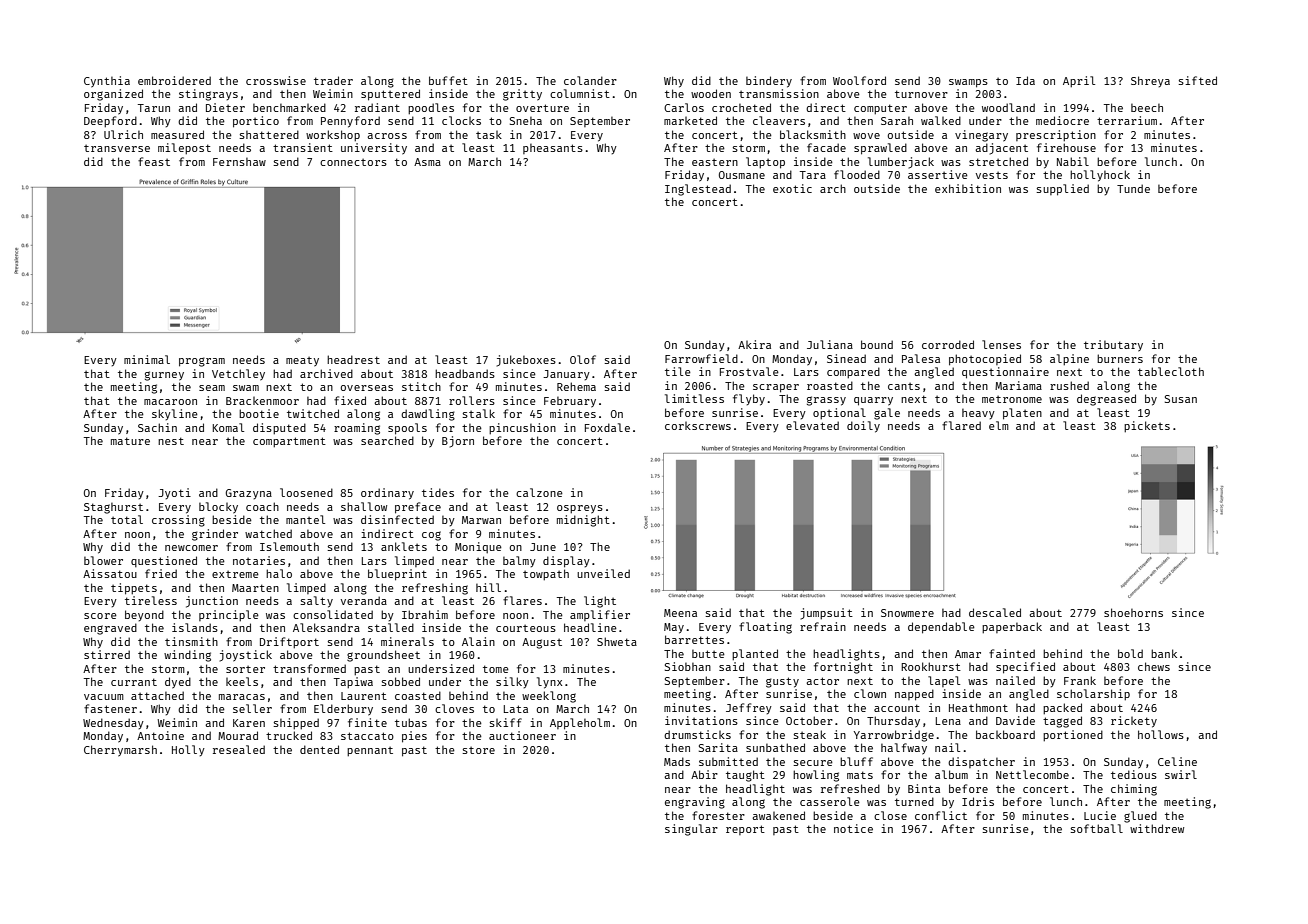 The width and height of the screenshot is (1308, 924). I want to click on pickets, so click(1147, 426).
